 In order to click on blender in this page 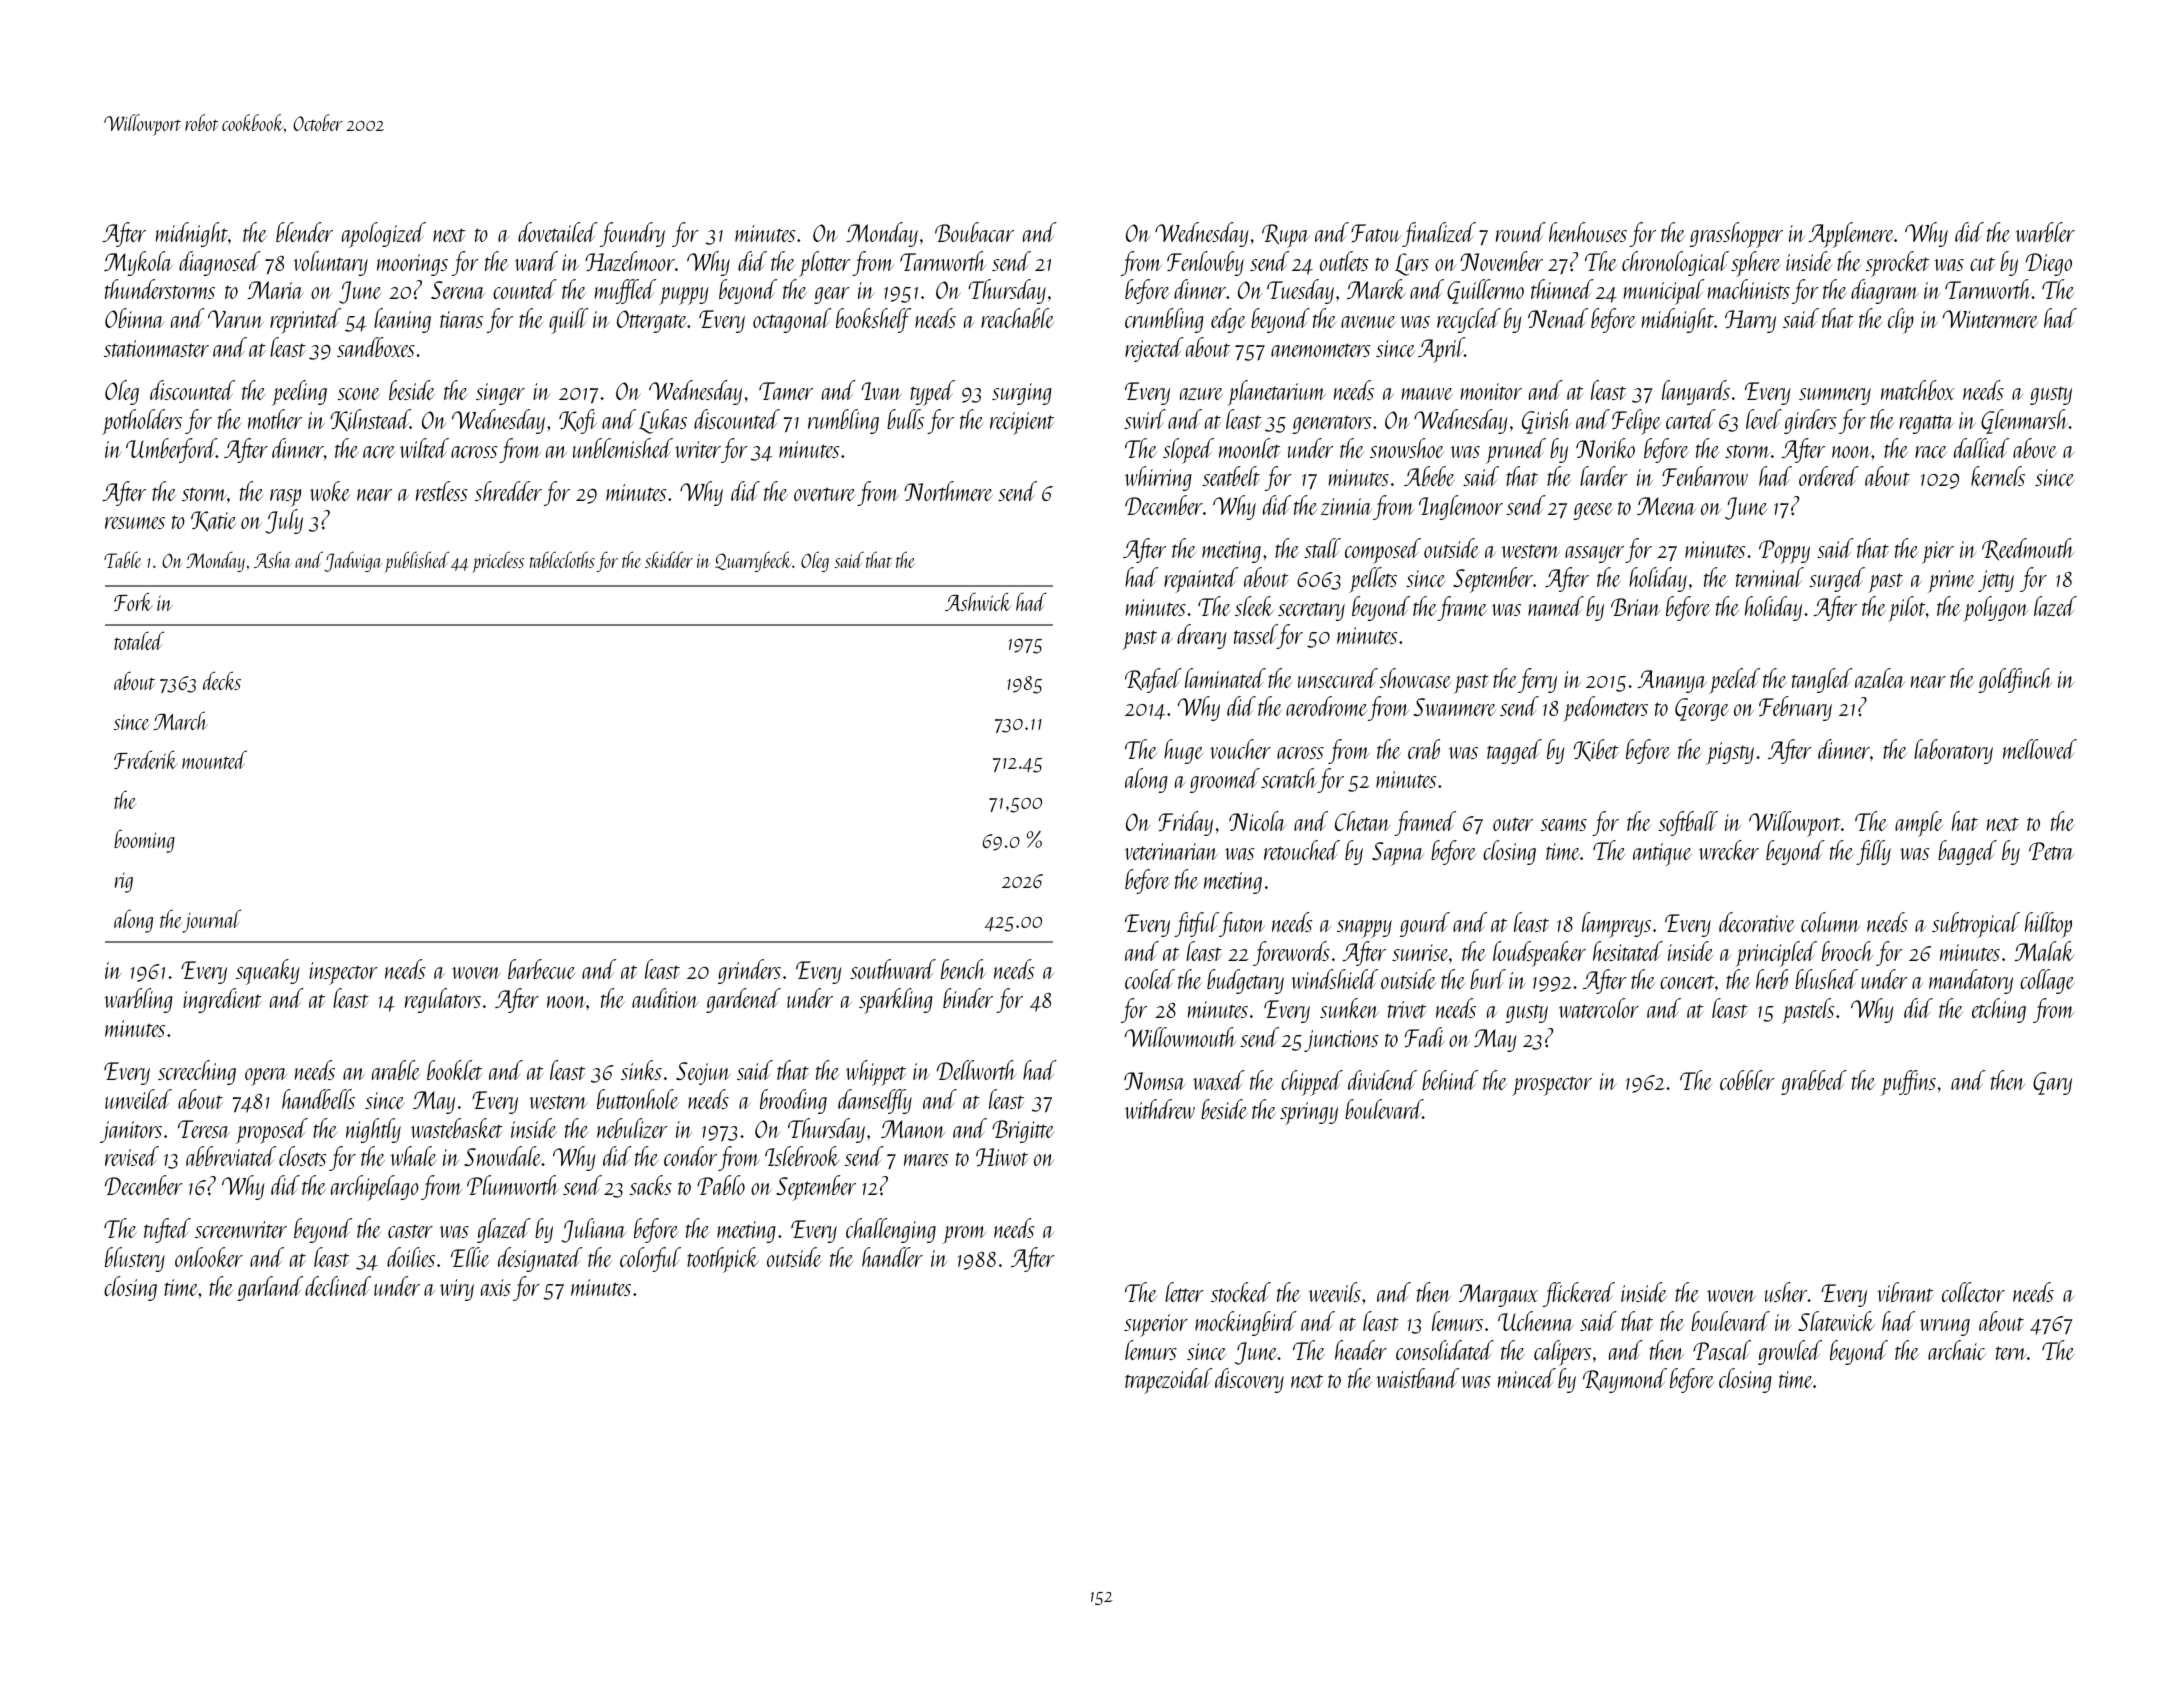, I will do `click(304, 232)`.
